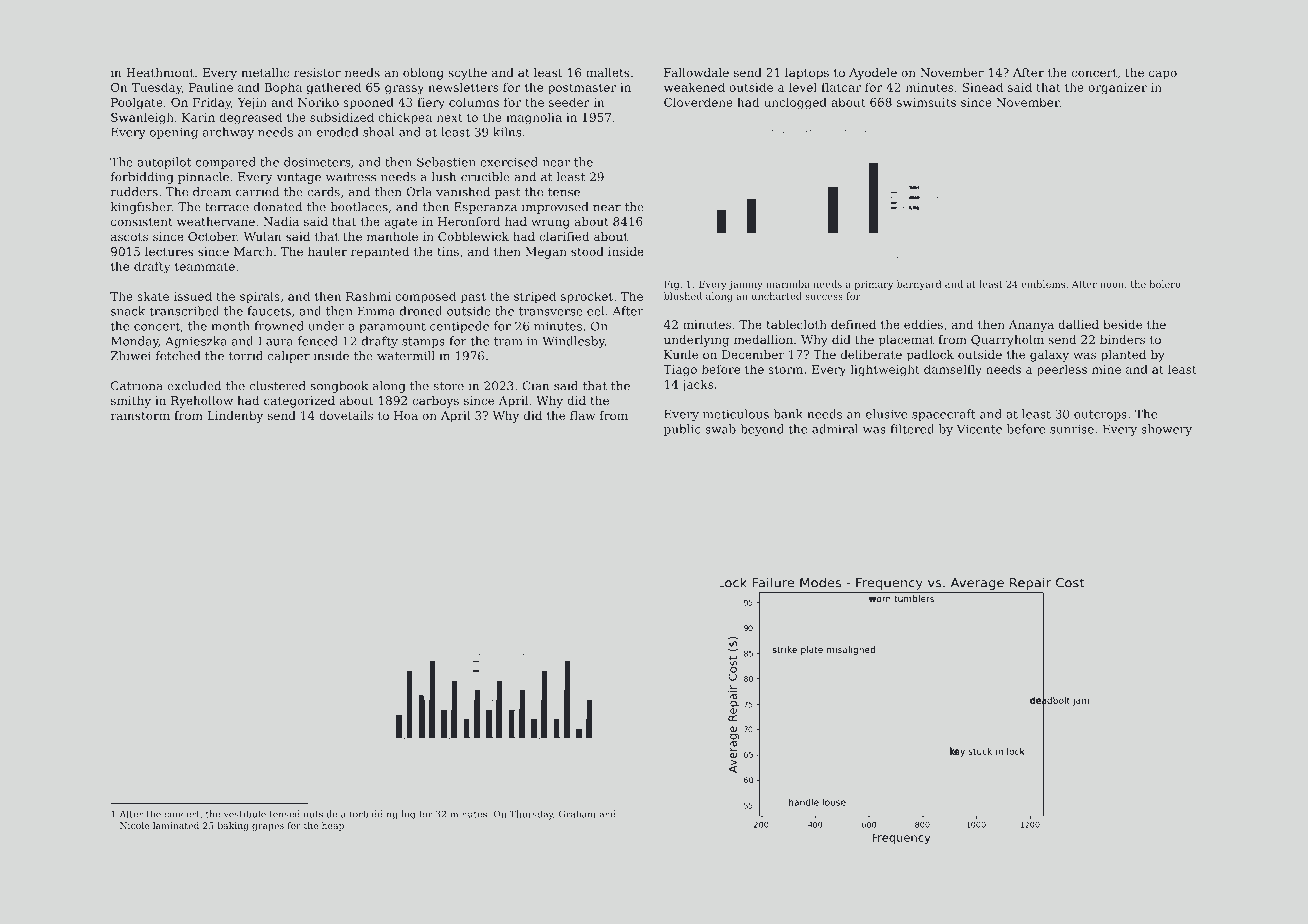 The width and height of the page is (1308, 924). I want to click on Lindenby, so click(235, 417).
